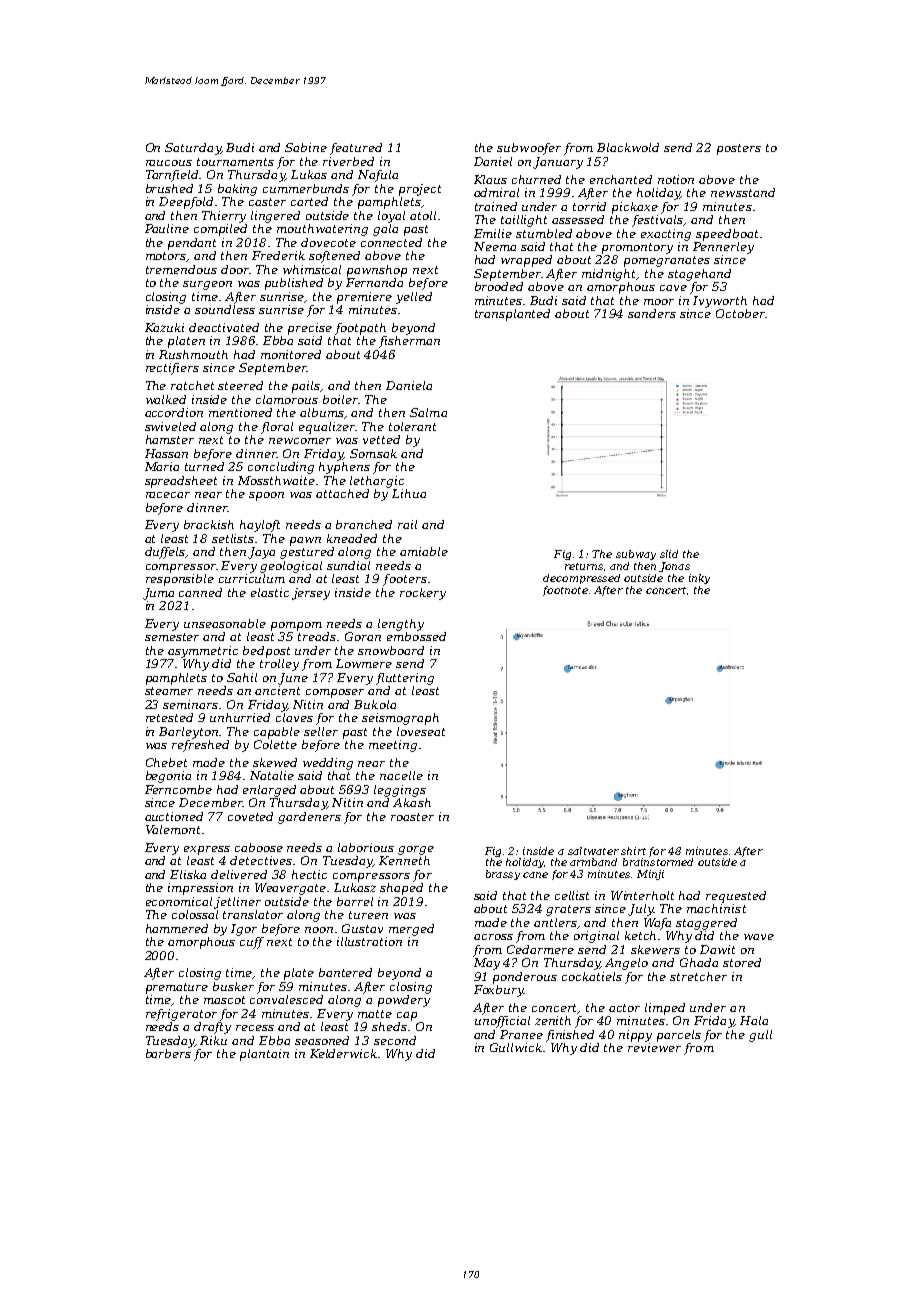  I want to click on semester, so click(172, 637).
